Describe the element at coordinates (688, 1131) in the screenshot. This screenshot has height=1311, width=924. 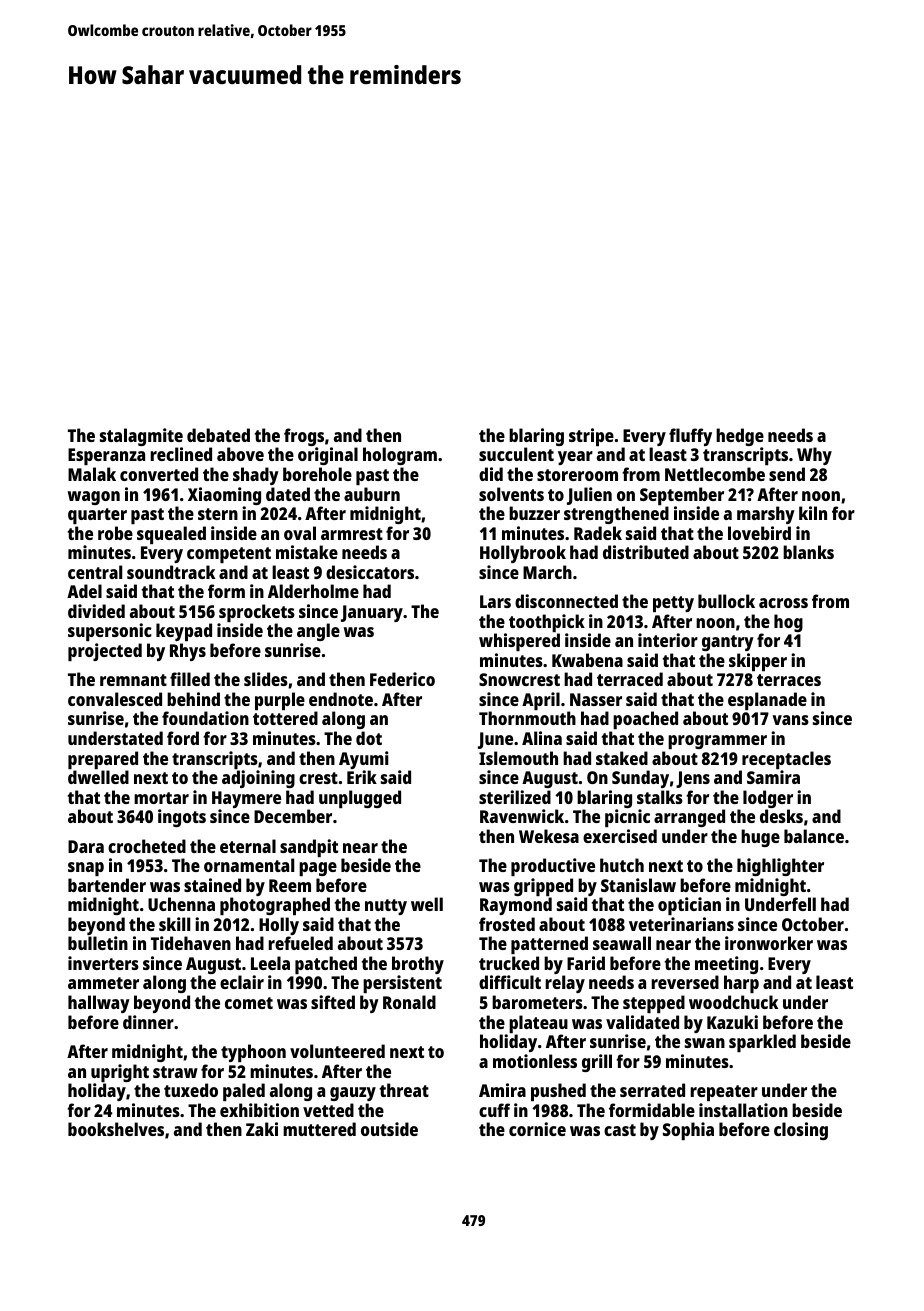
I see `Sophia` at that location.
